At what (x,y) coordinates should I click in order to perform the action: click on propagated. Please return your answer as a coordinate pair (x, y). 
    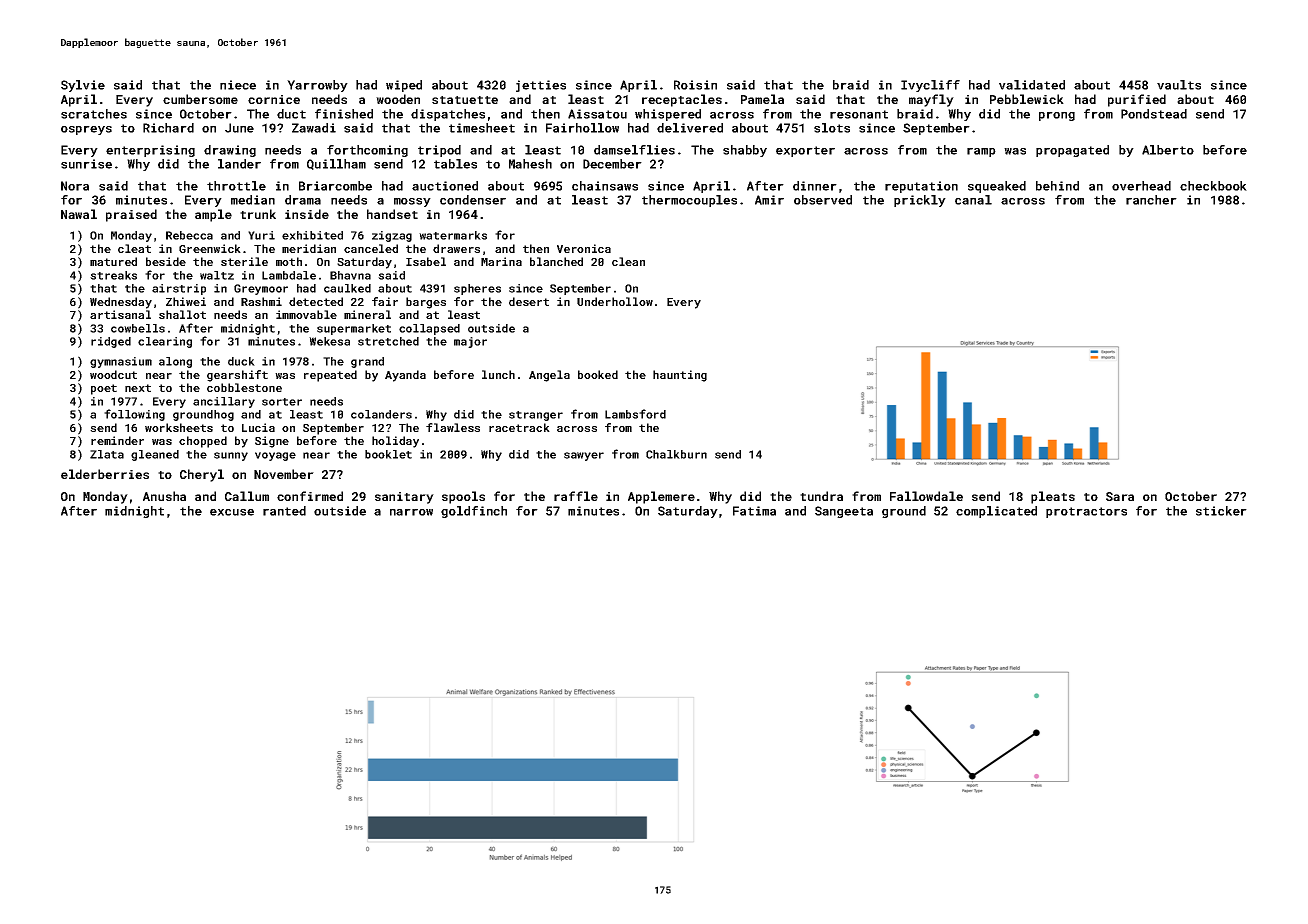
    Looking at the image, I should click on (1072, 151).
